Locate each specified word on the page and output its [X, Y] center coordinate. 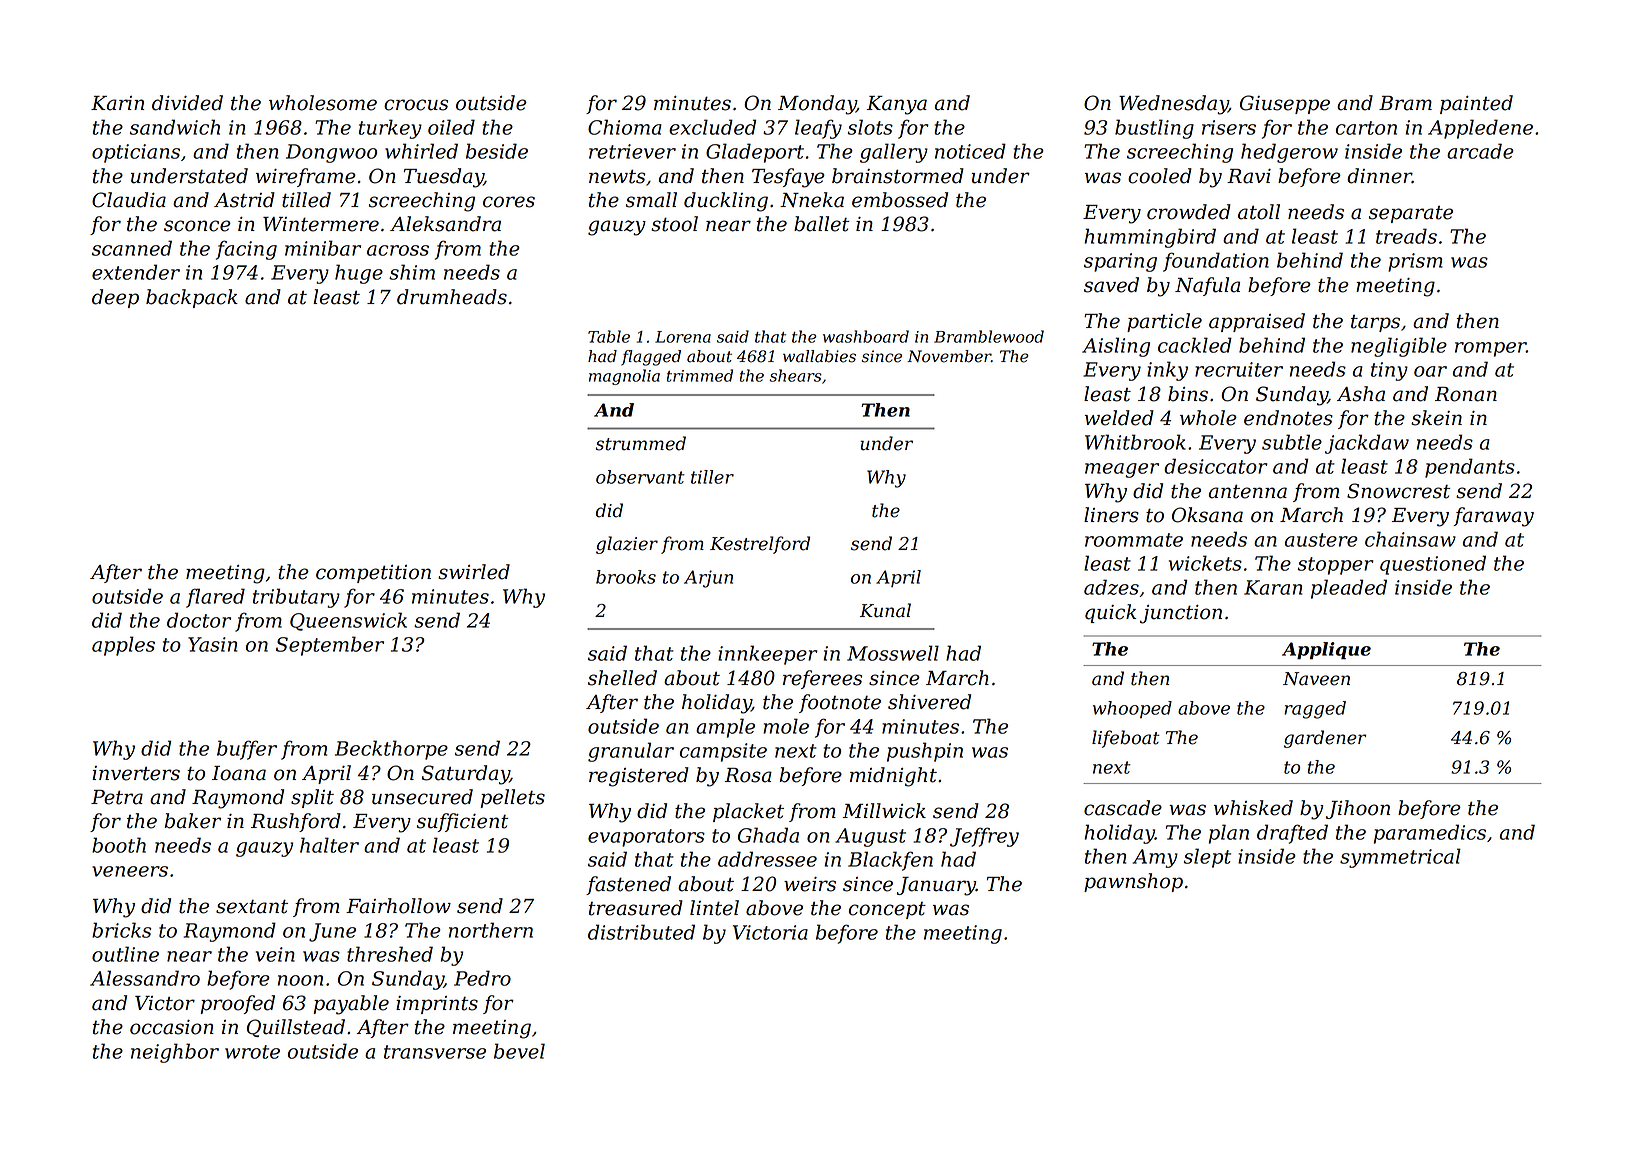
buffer [247, 750]
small [651, 200]
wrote [252, 1052]
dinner [1379, 176]
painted [1476, 104]
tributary [296, 598]
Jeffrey [984, 837]
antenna [1248, 491]
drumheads [452, 297]
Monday [817, 105]
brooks [626, 577]
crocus [416, 105]
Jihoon [1358, 809]
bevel [519, 1051]
